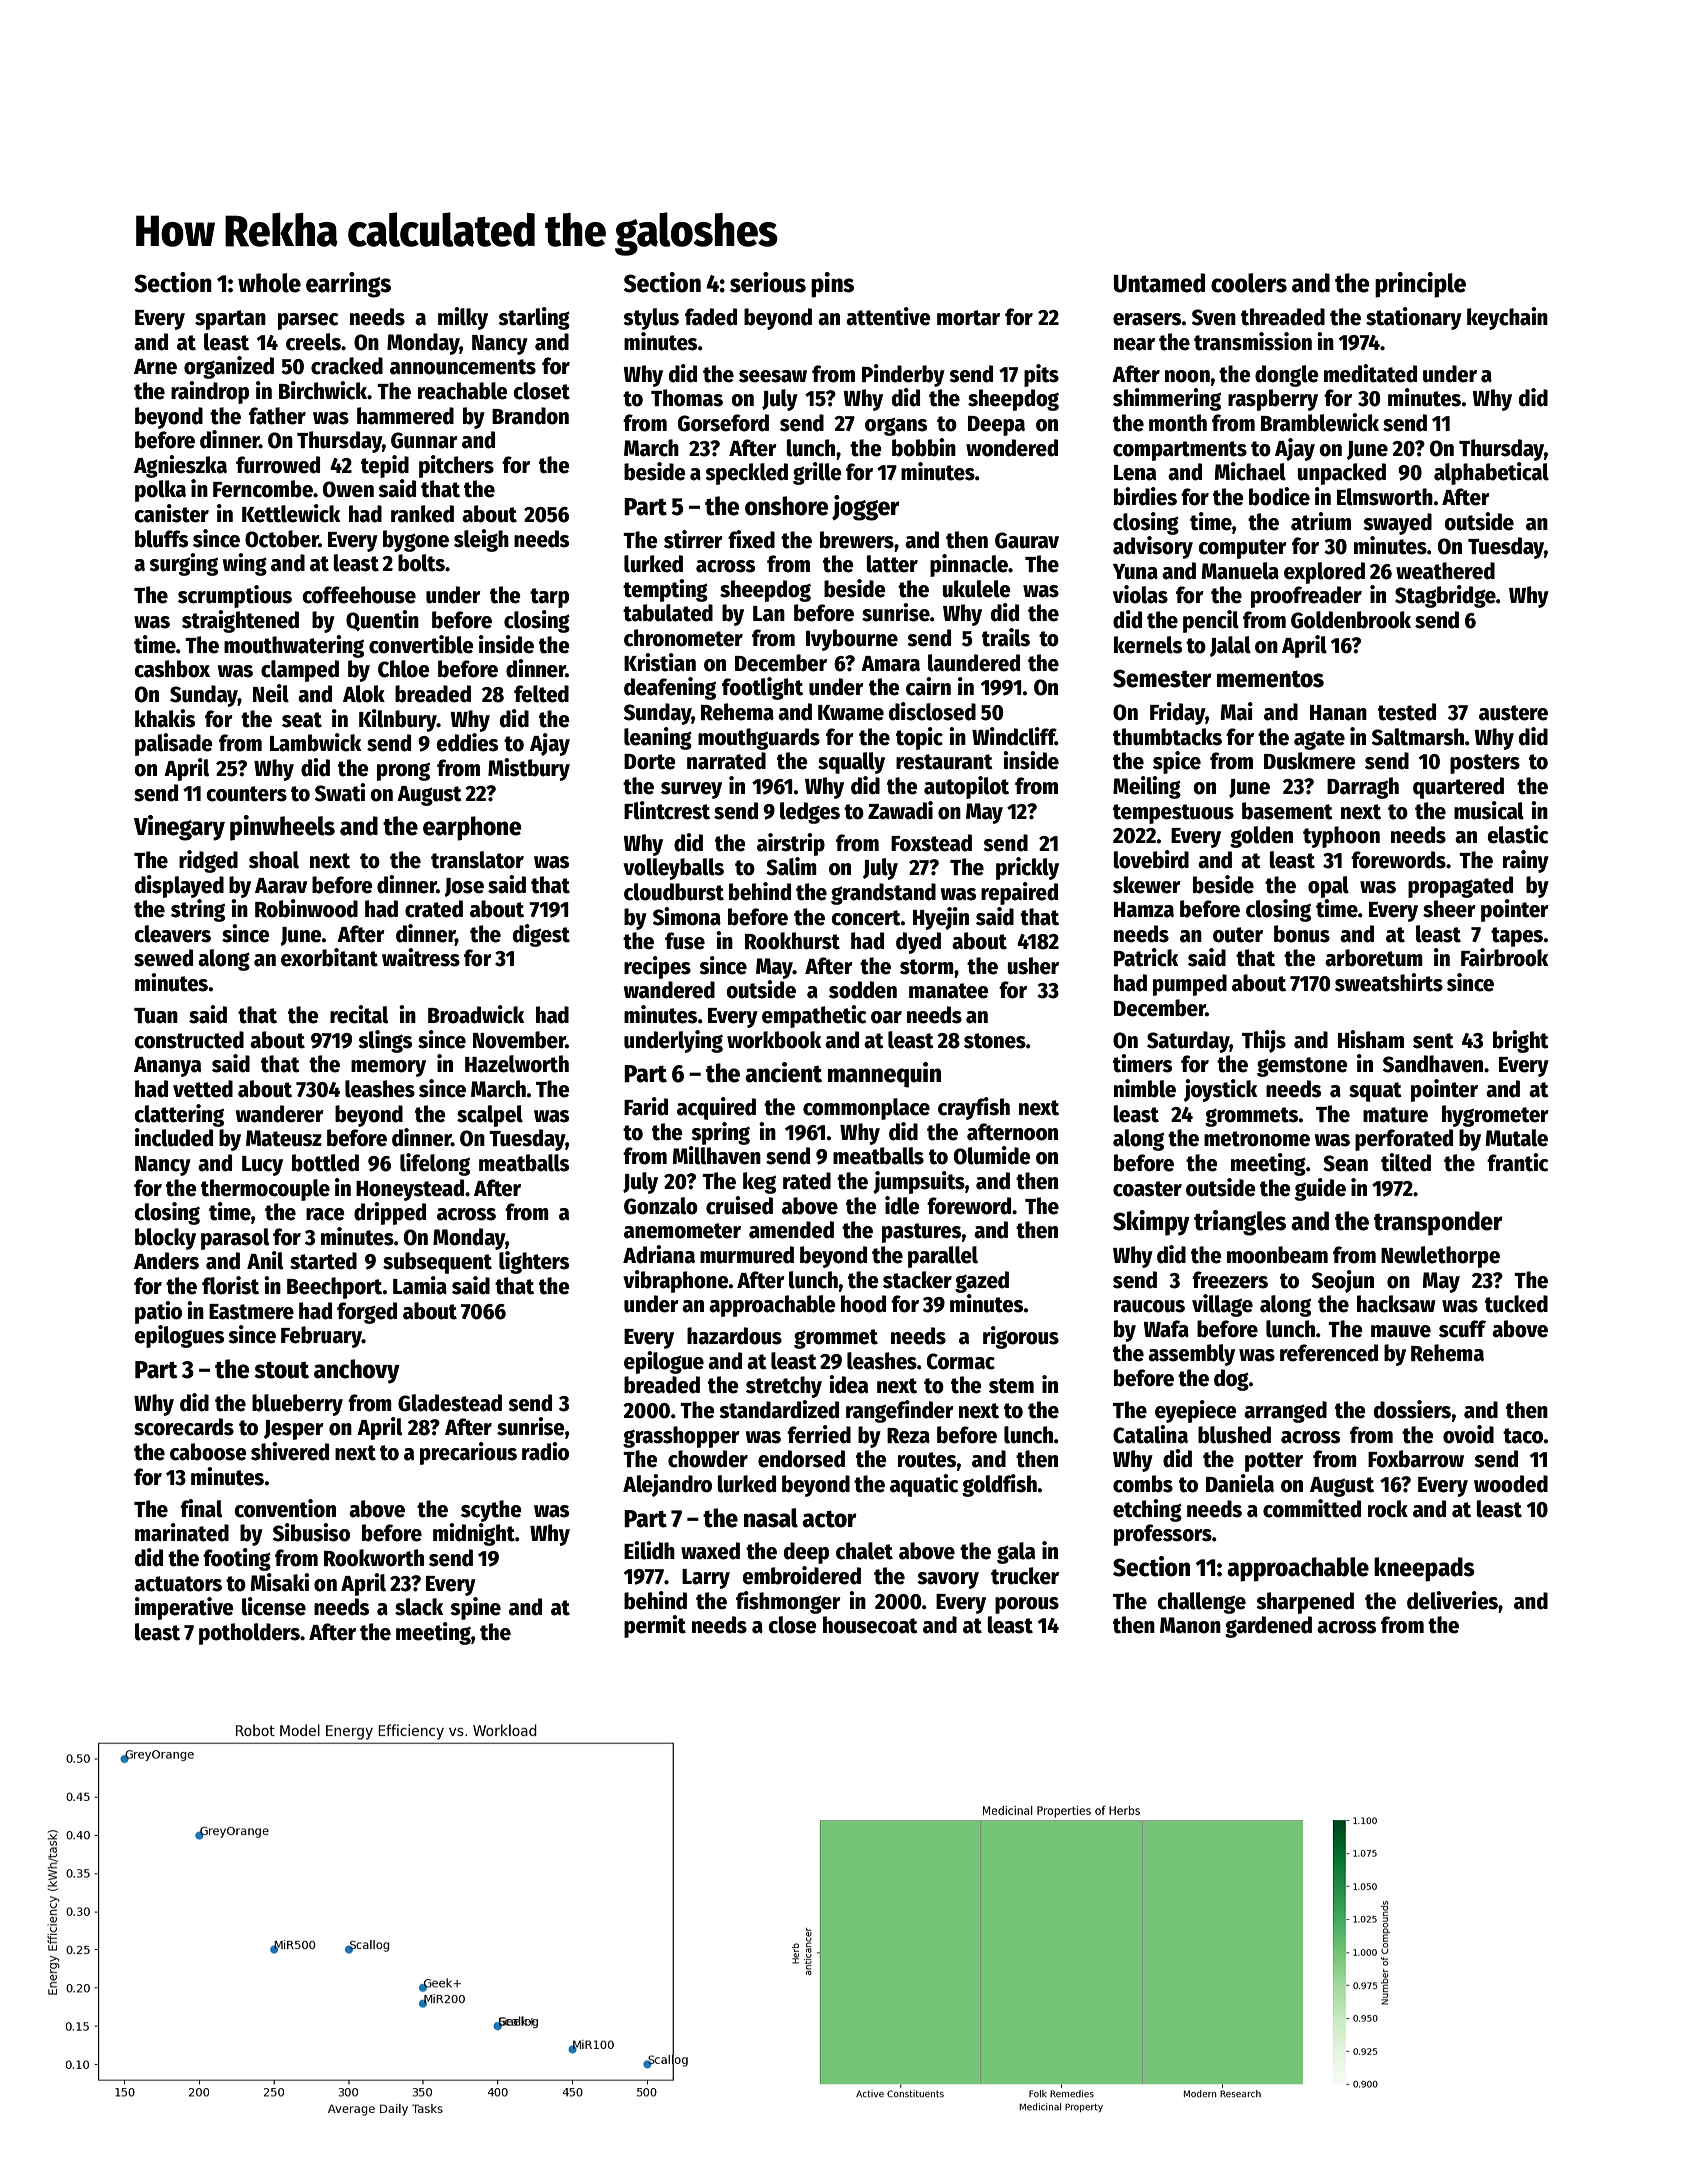 Image resolution: width=1683 pixels, height=2178 pixels. I want to click on serious, so click(768, 282).
